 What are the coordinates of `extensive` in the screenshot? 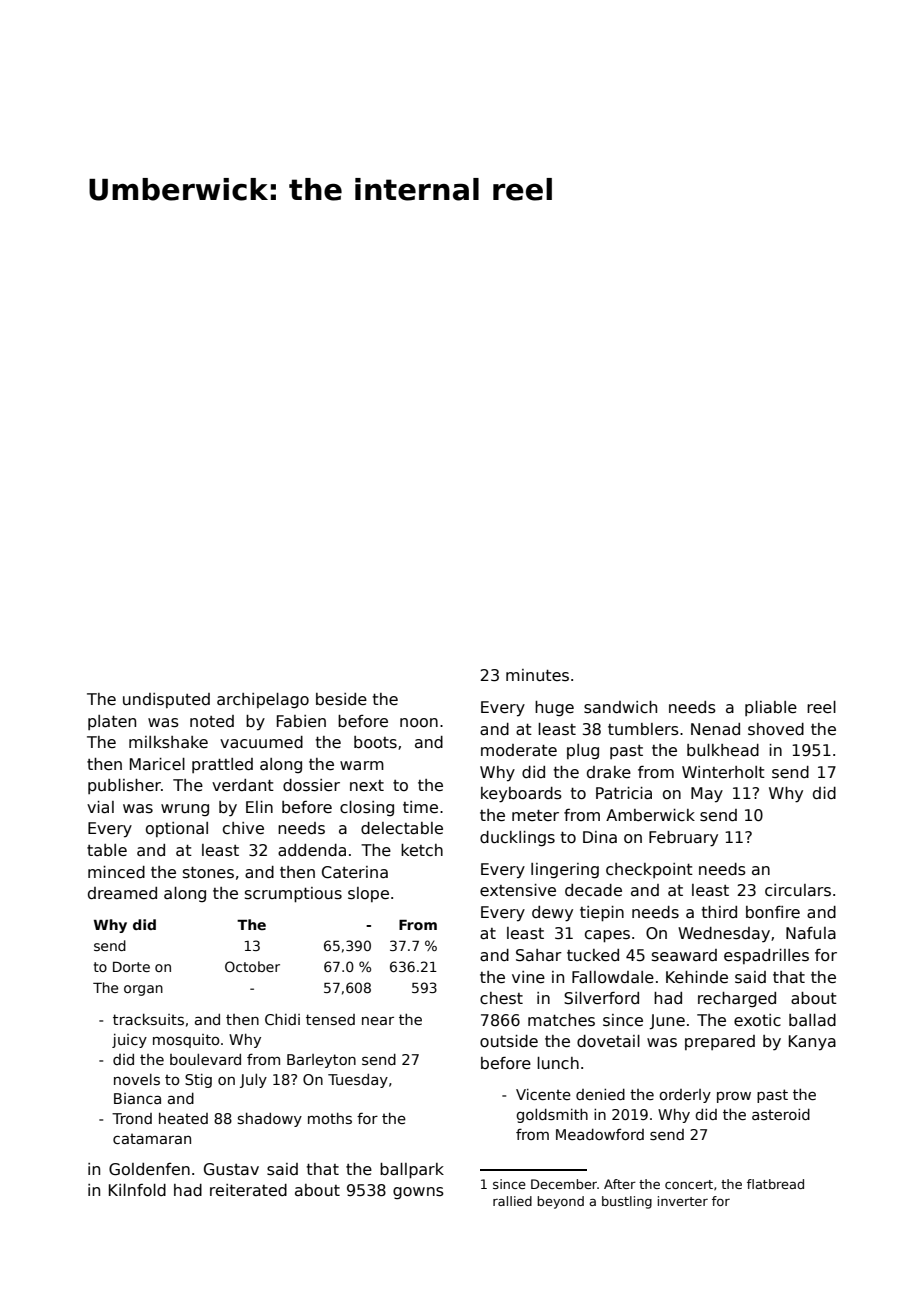 It's located at (518, 890).
